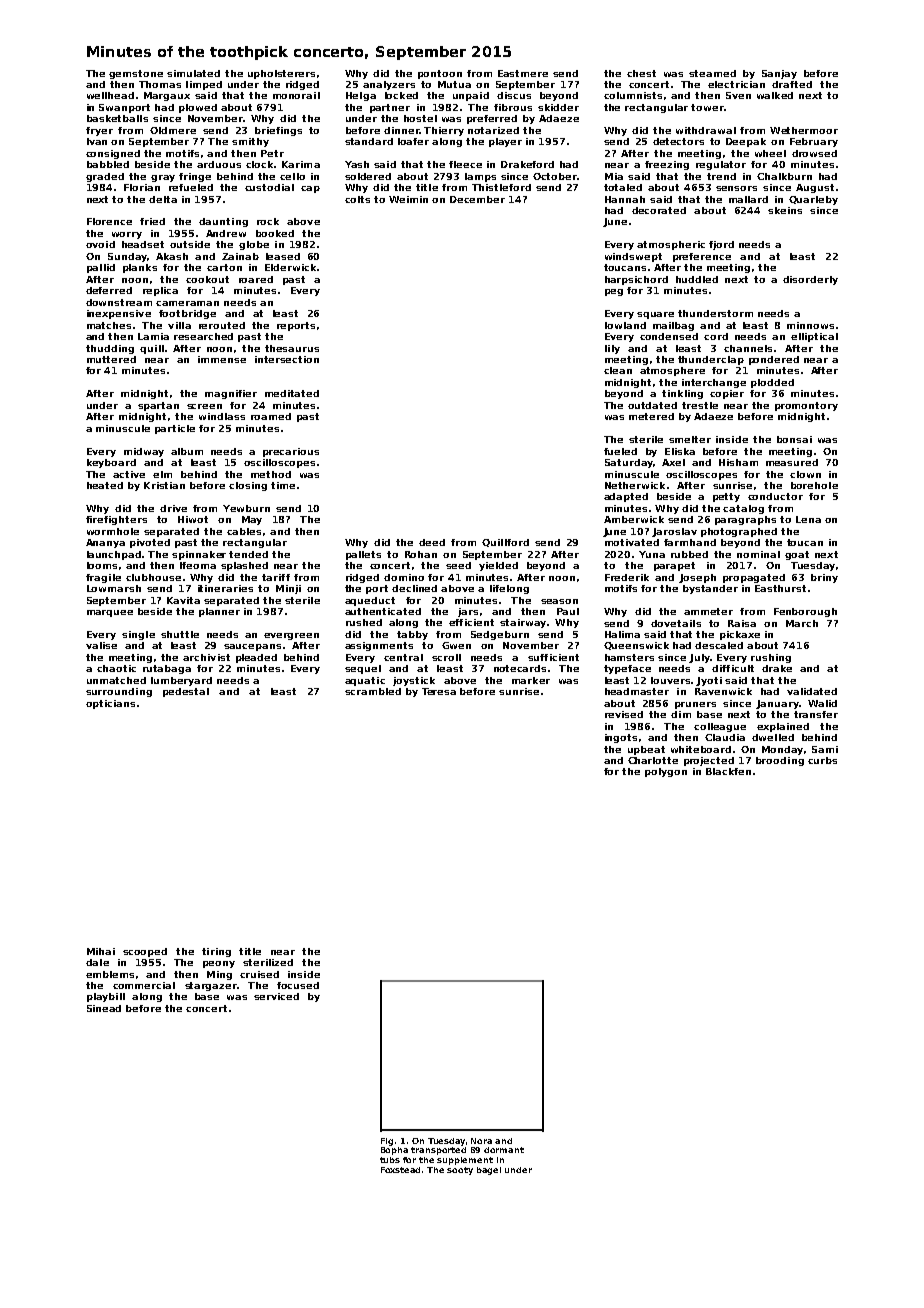  I want to click on meditated, so click(292, 393).
